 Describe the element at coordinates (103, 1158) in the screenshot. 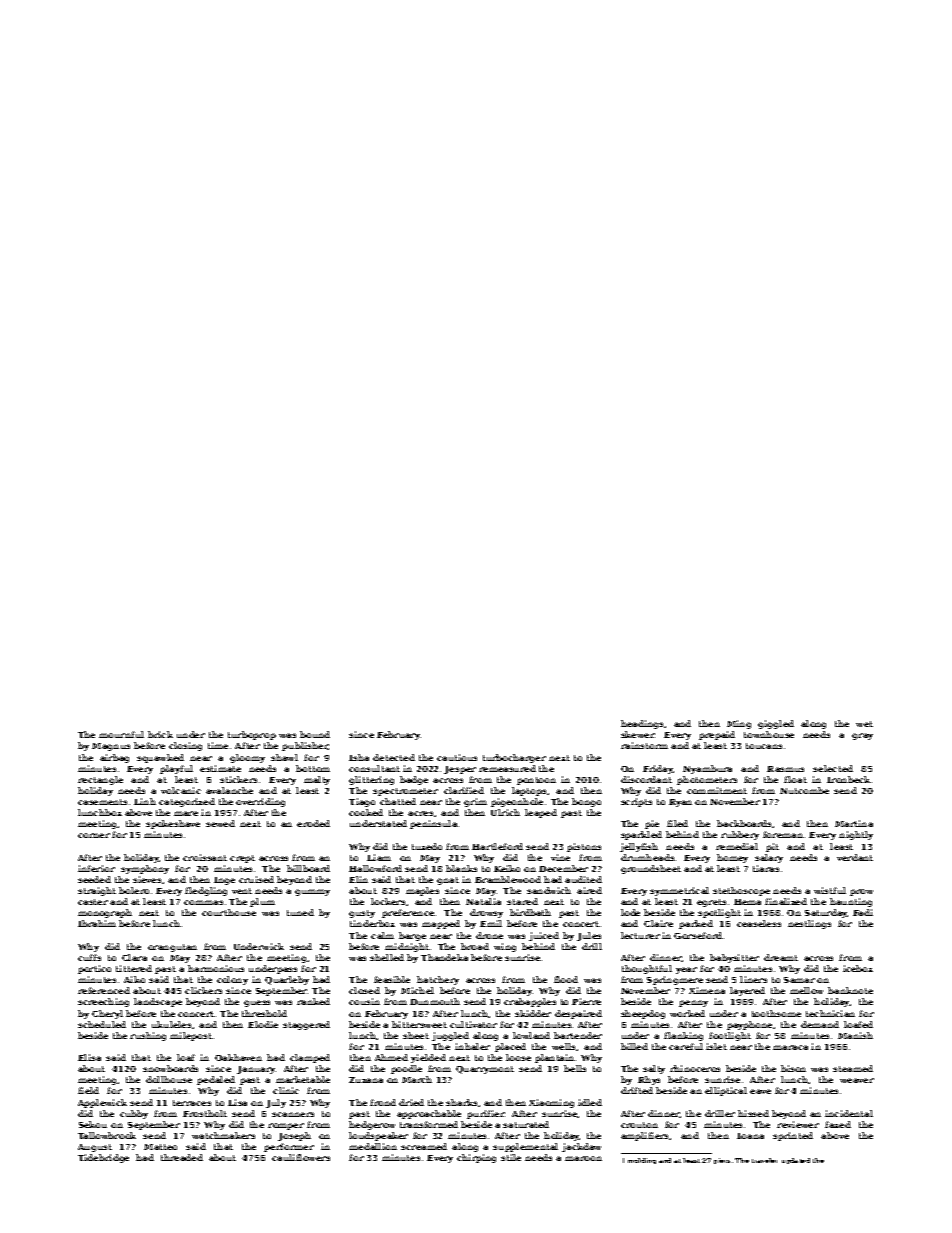

I see `Tidebridge` at that location.
